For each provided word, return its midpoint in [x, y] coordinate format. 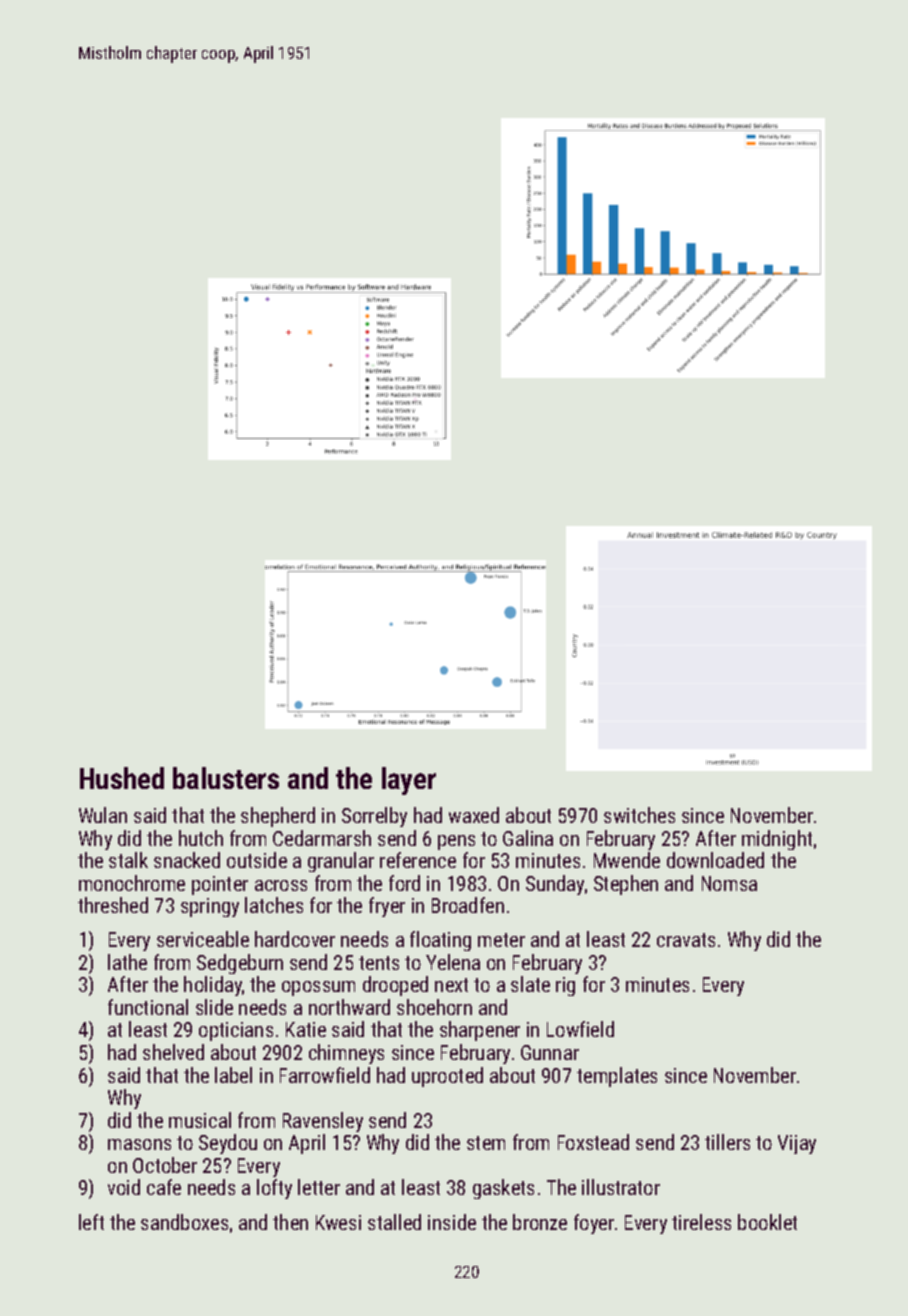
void [124, 1187]
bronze [540, 1222]
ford [404, 883]
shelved [173, 1052]
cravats [686, 940]
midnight [777, 840]
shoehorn [434, 1007]
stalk [128, 860]
